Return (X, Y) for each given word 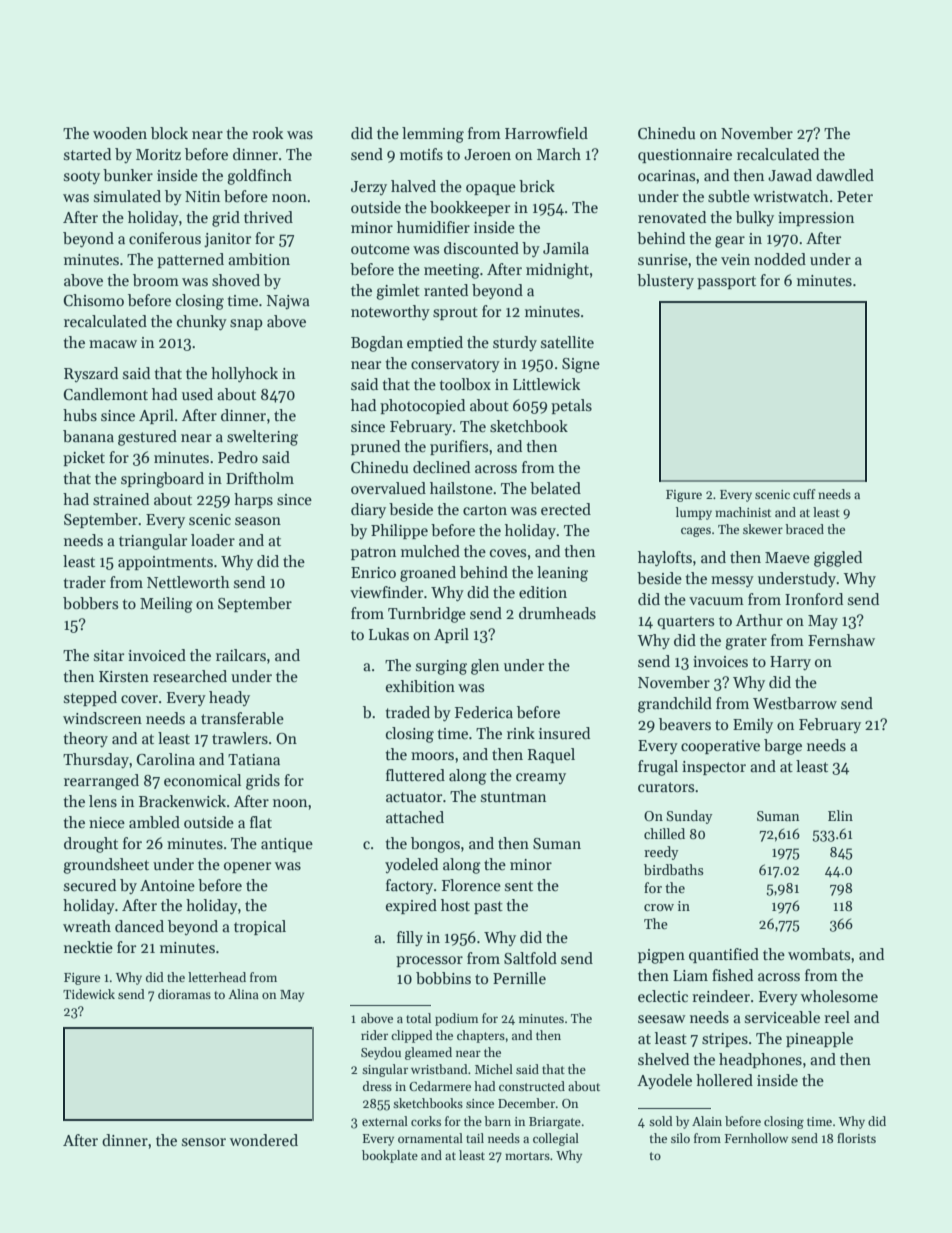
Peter (855, 196)
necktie (88, 947)
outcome (380, 249)
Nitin (202, 196)
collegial (556, 1139)
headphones (760, 1060)
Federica (484, 712)
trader (84, 582)
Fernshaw (841, 640)
